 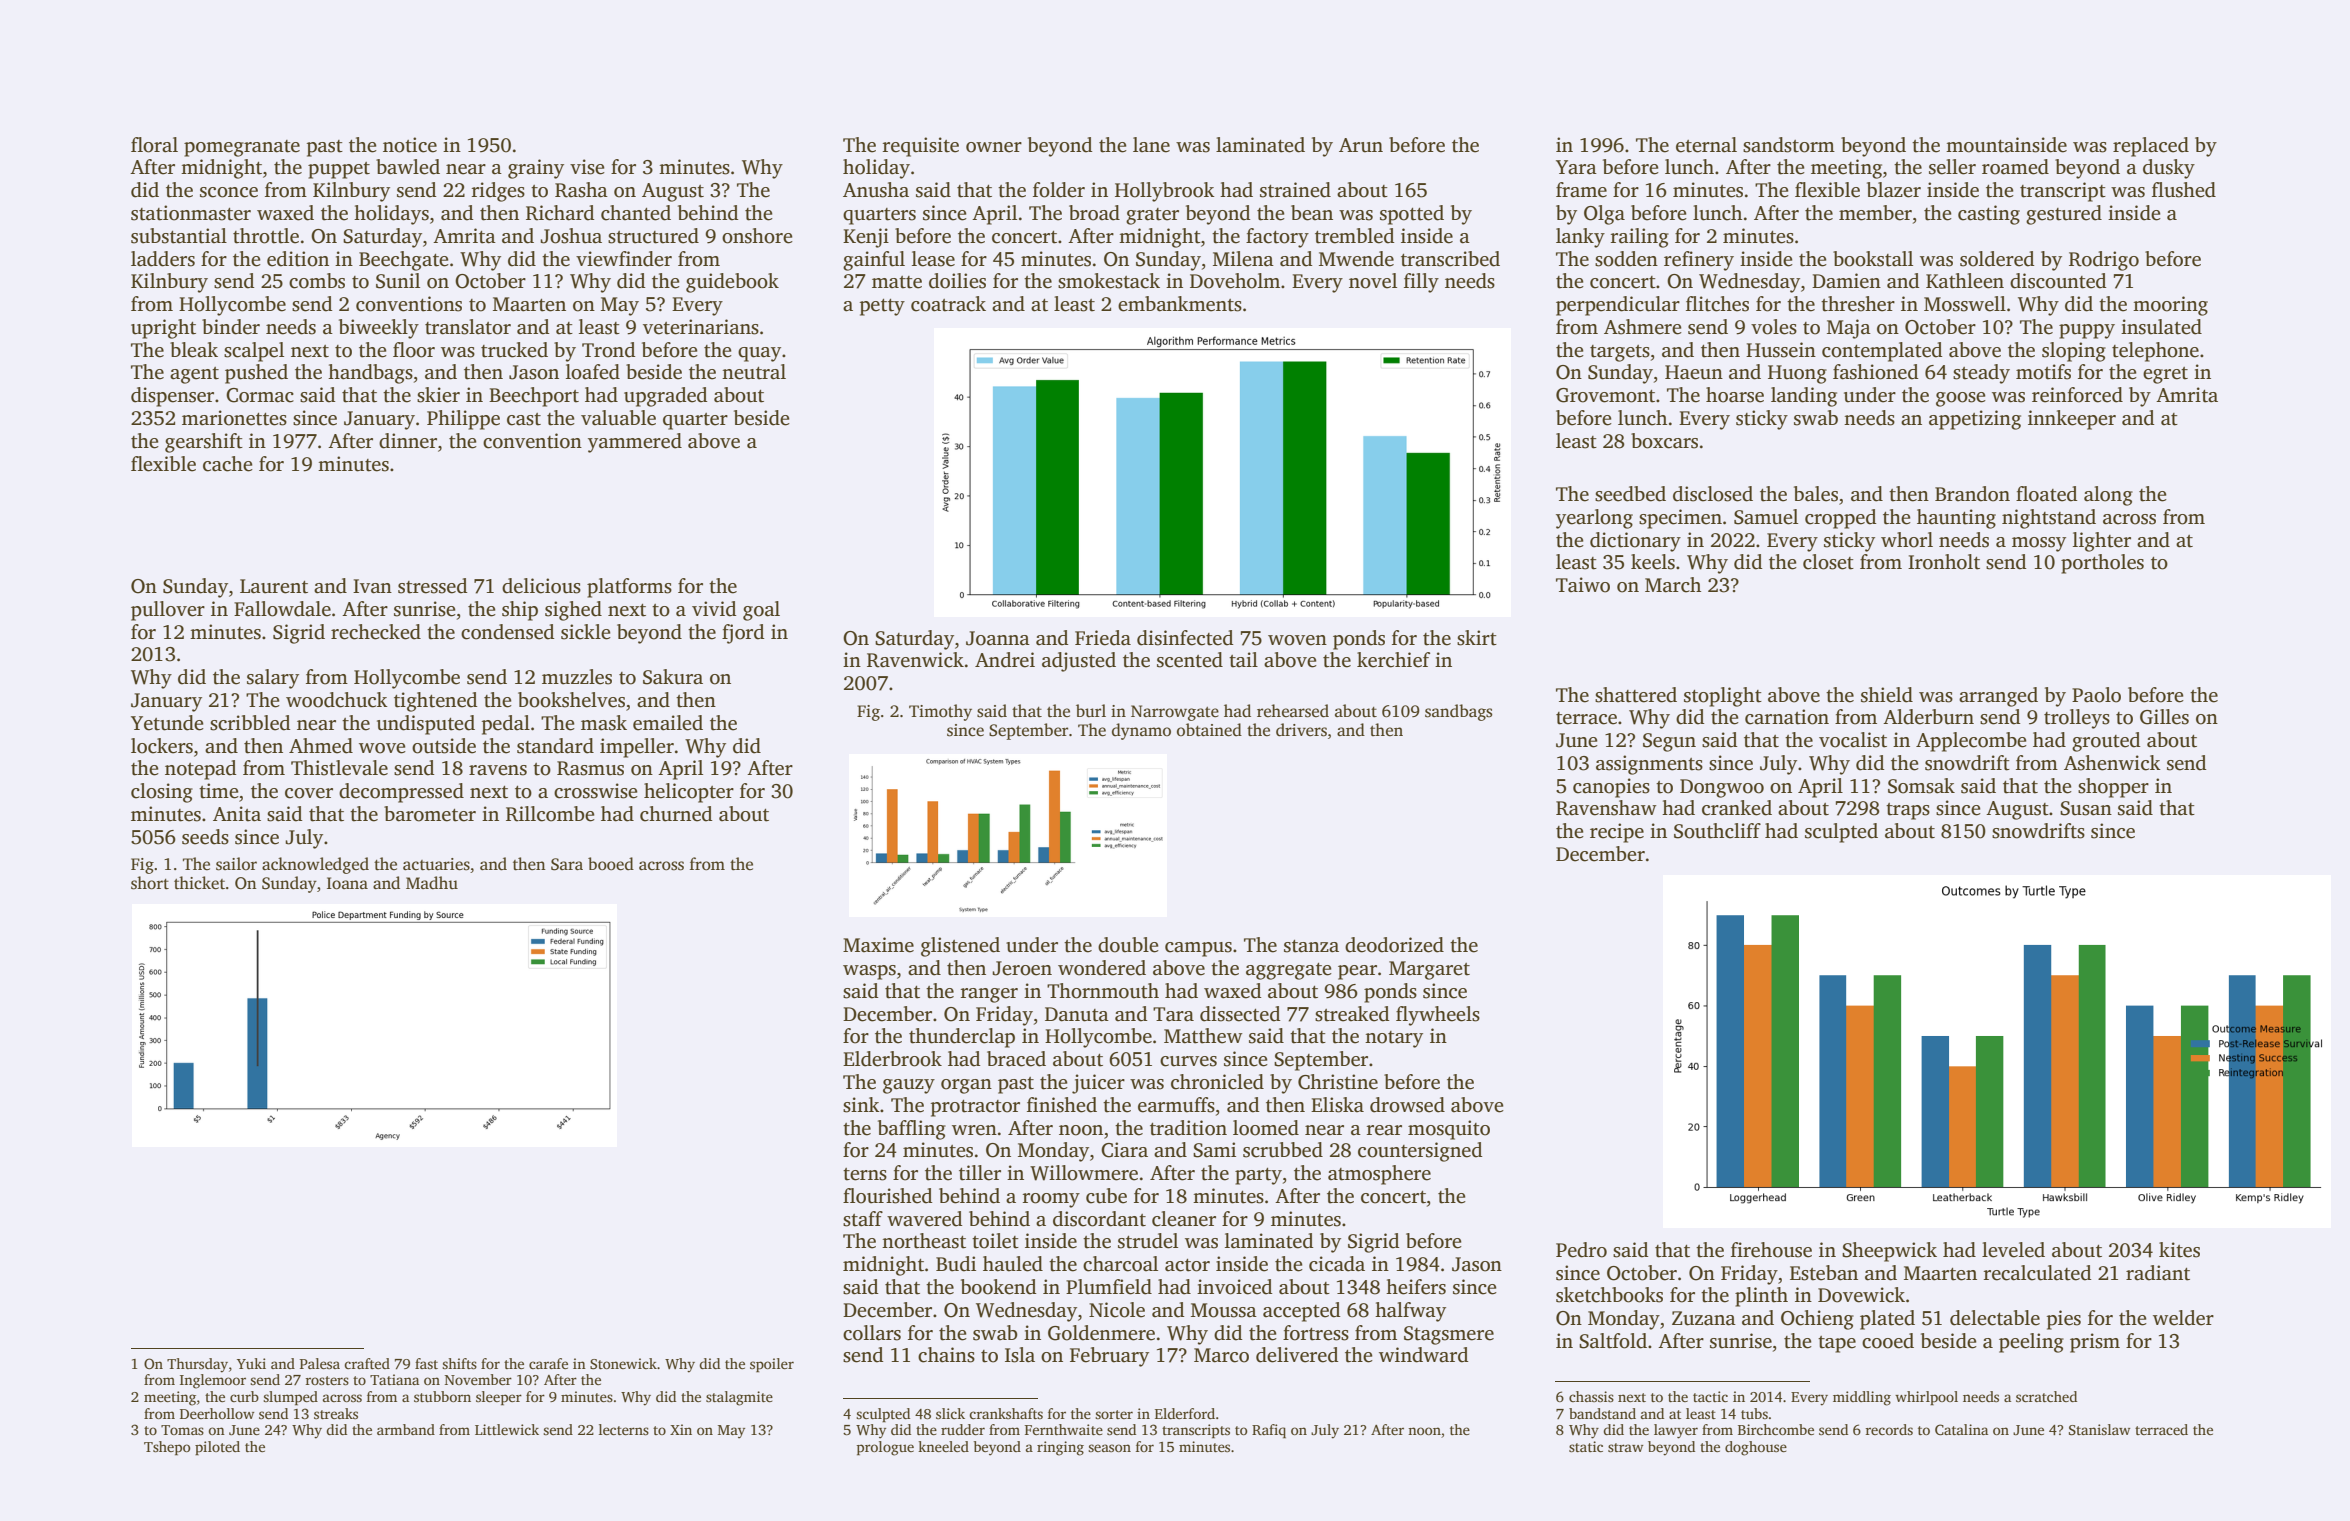 What do you see at coordinates (666, 397) in the page?
I see `upgraded` at bounding box center [666, 397].
